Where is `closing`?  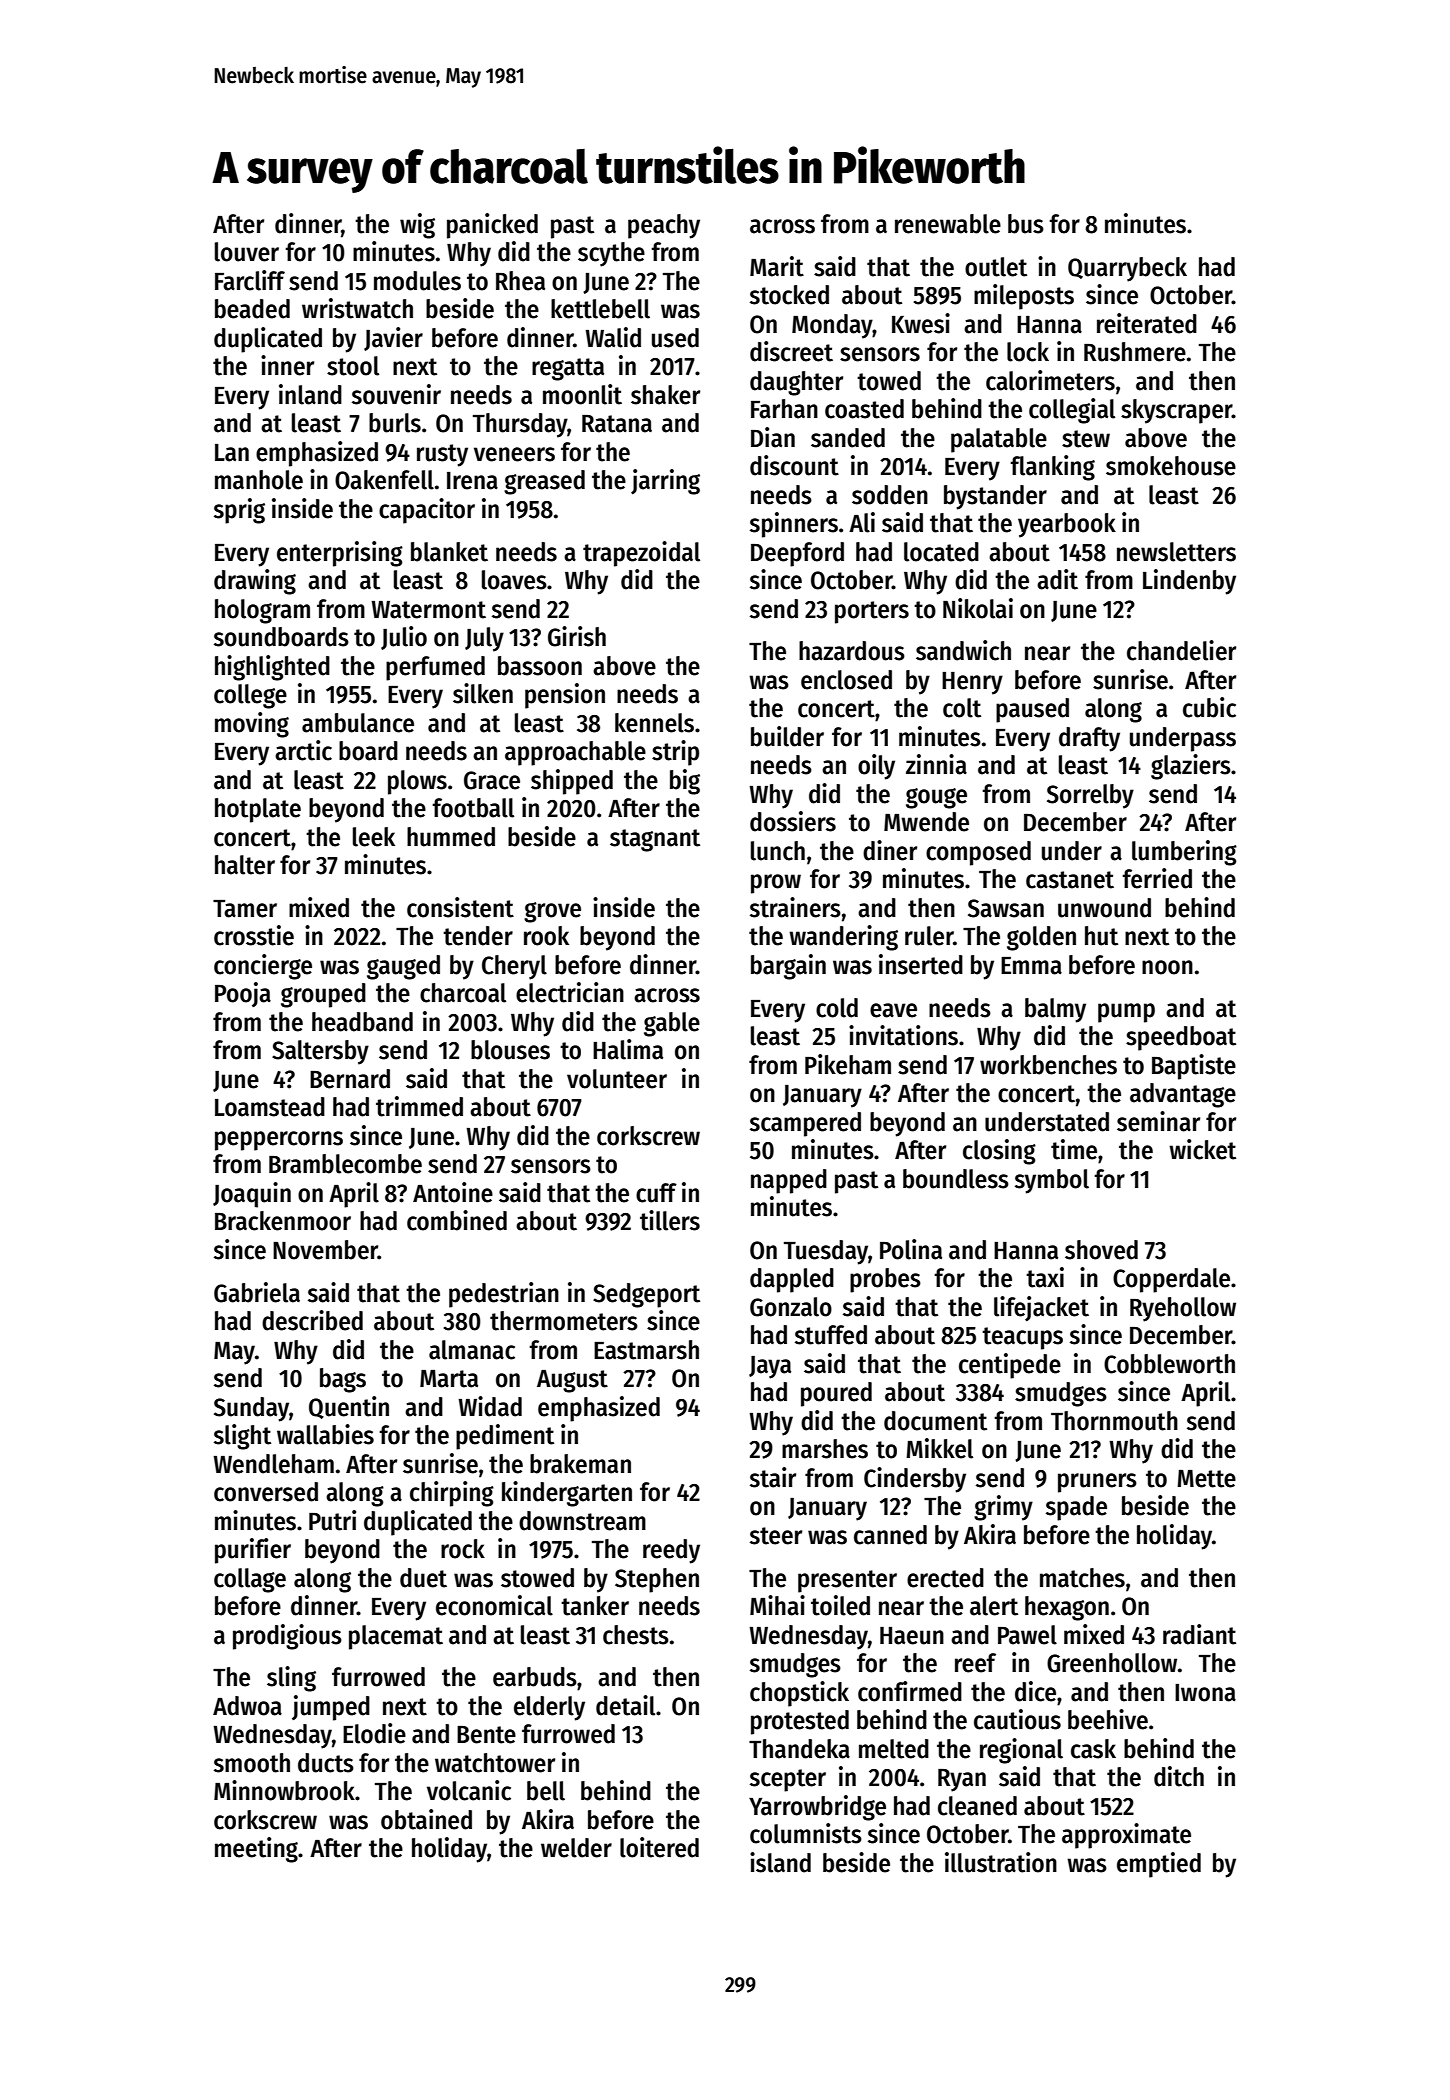
closing is located at coordinates (999, 1152).
